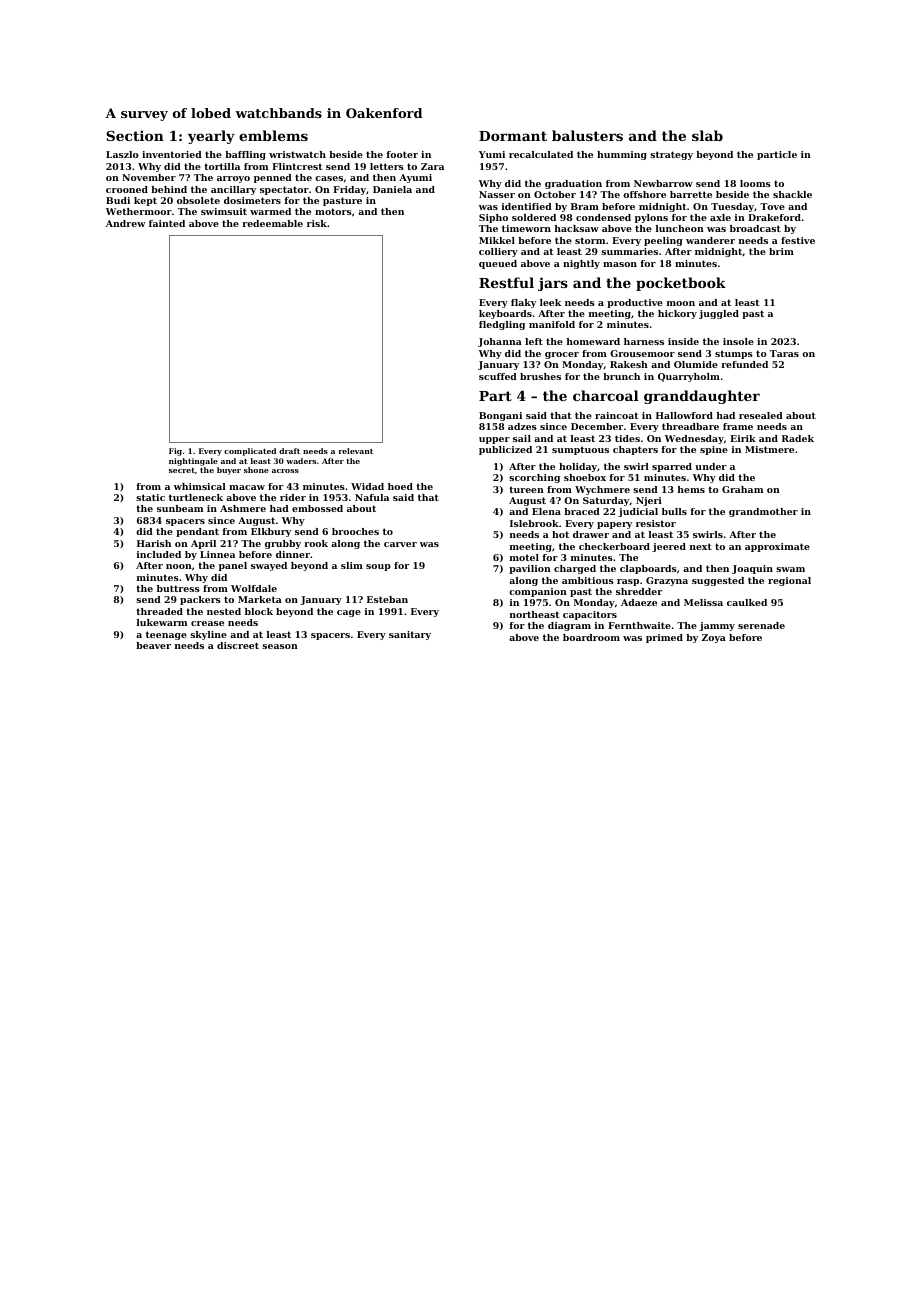 This document has height=1308, width=924. I want to click on beaver, so click(153, 645).
